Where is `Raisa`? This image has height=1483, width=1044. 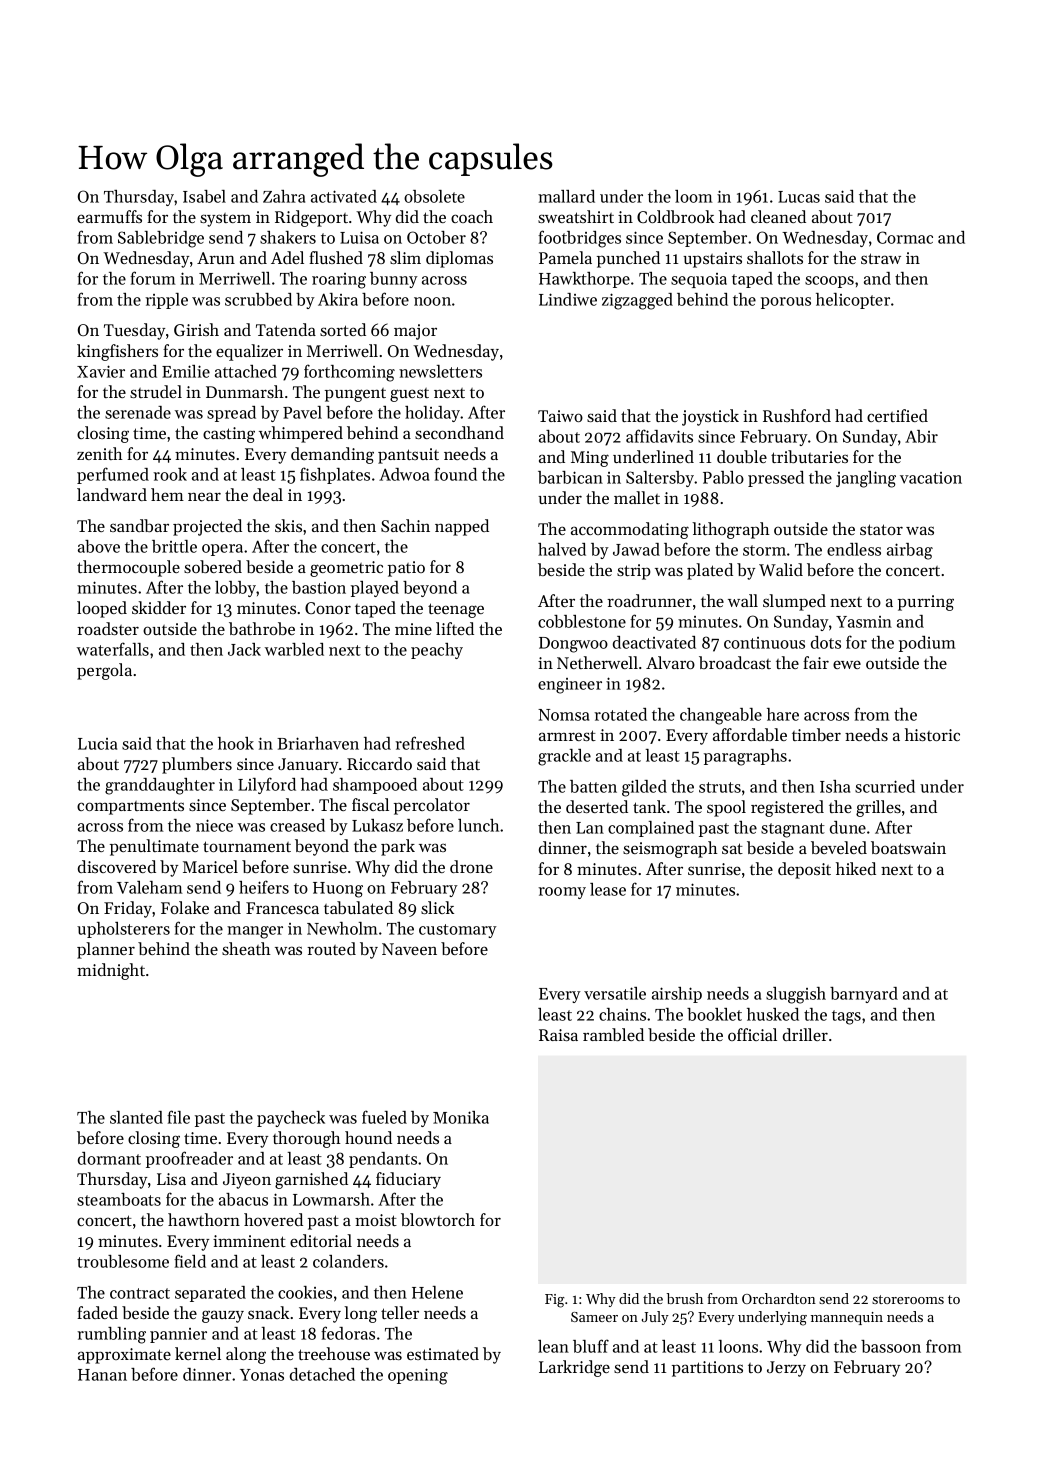
Raisa is located at coordinates (558, 1035).
